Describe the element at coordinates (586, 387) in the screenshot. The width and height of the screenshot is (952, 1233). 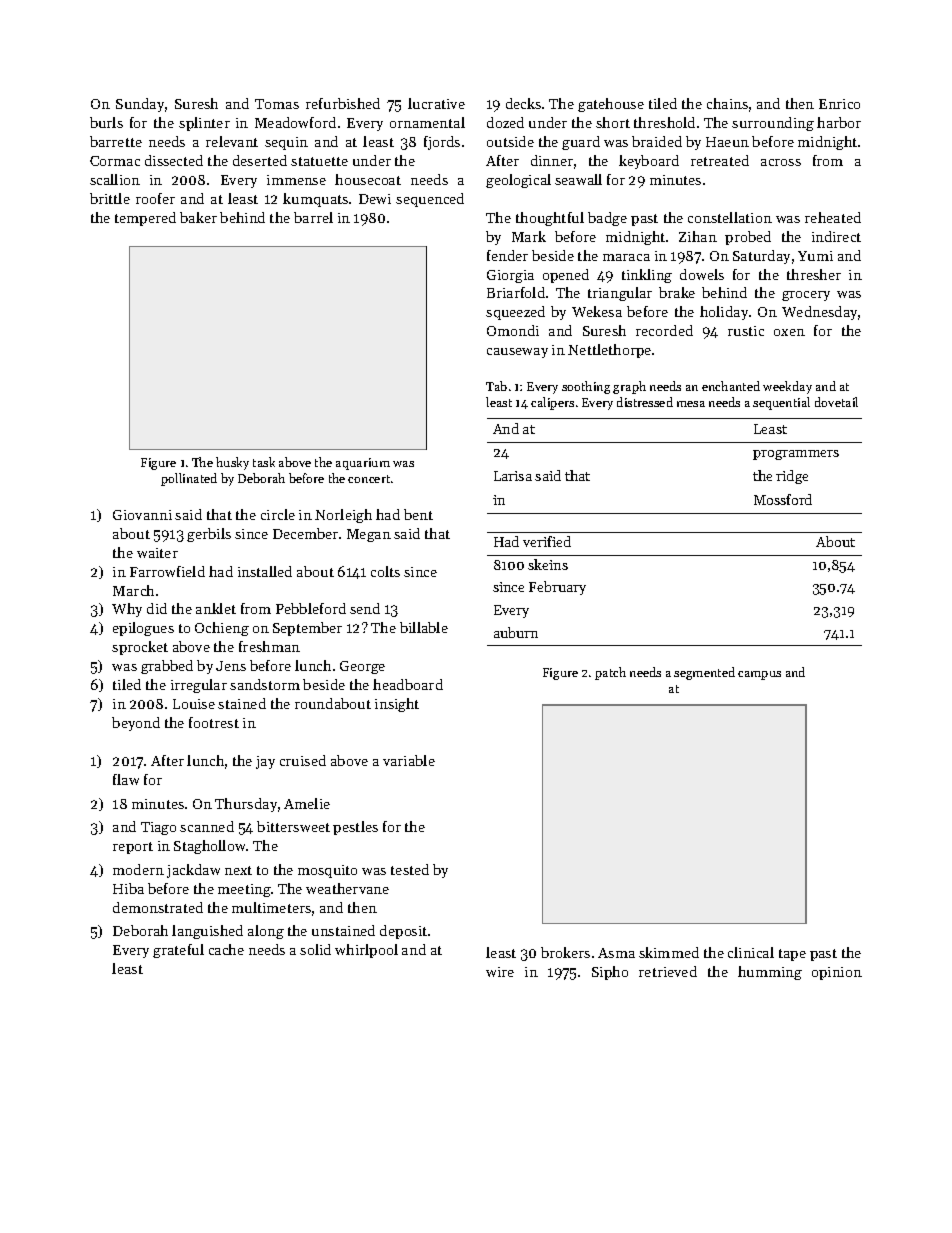
I see `soothing` at that location.
